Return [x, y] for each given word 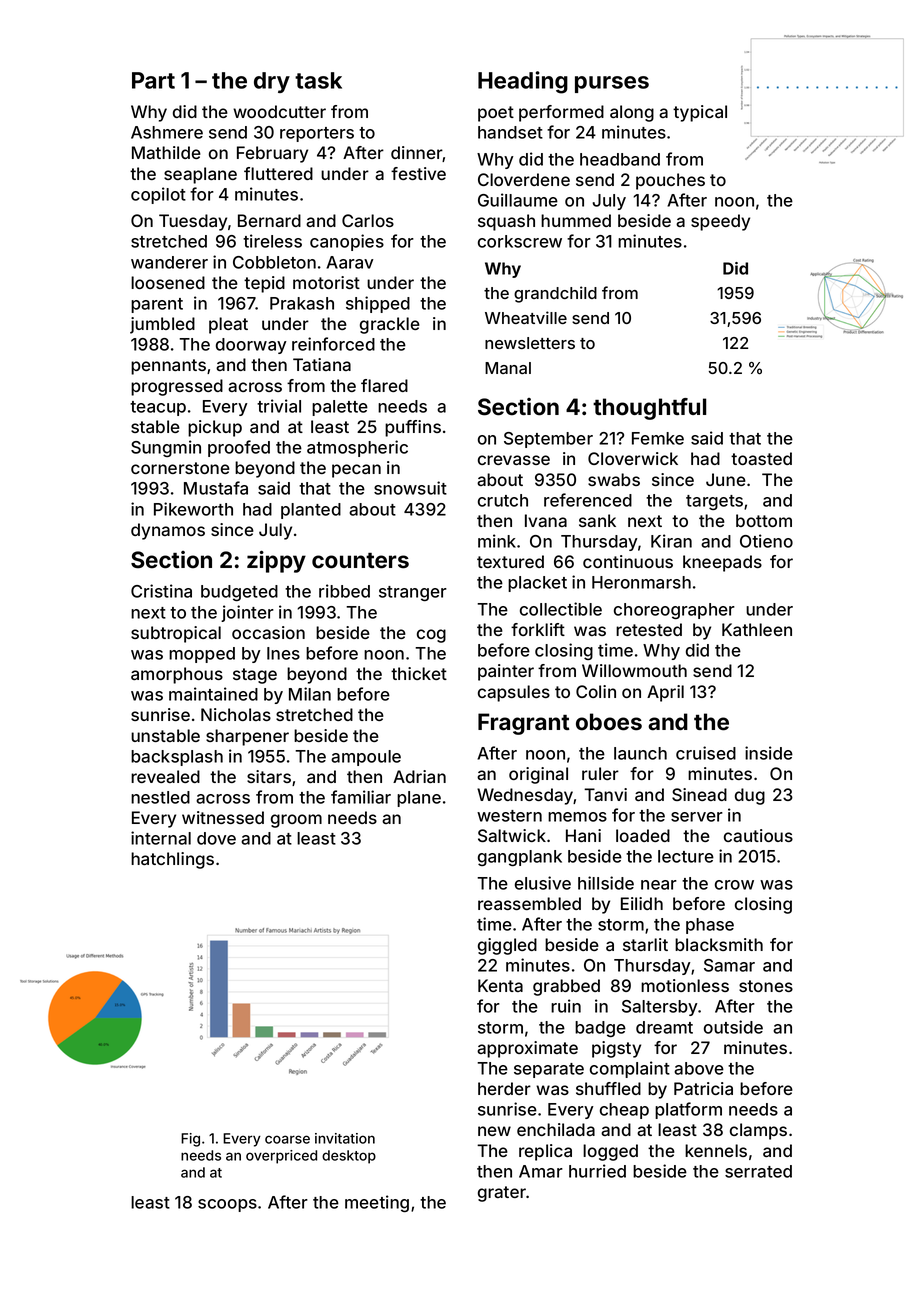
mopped [202, 655]
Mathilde [166, 152]
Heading [523, 82]
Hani [583, 835]
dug [750, 796]
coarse [287, 1139]
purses [612, 84]
